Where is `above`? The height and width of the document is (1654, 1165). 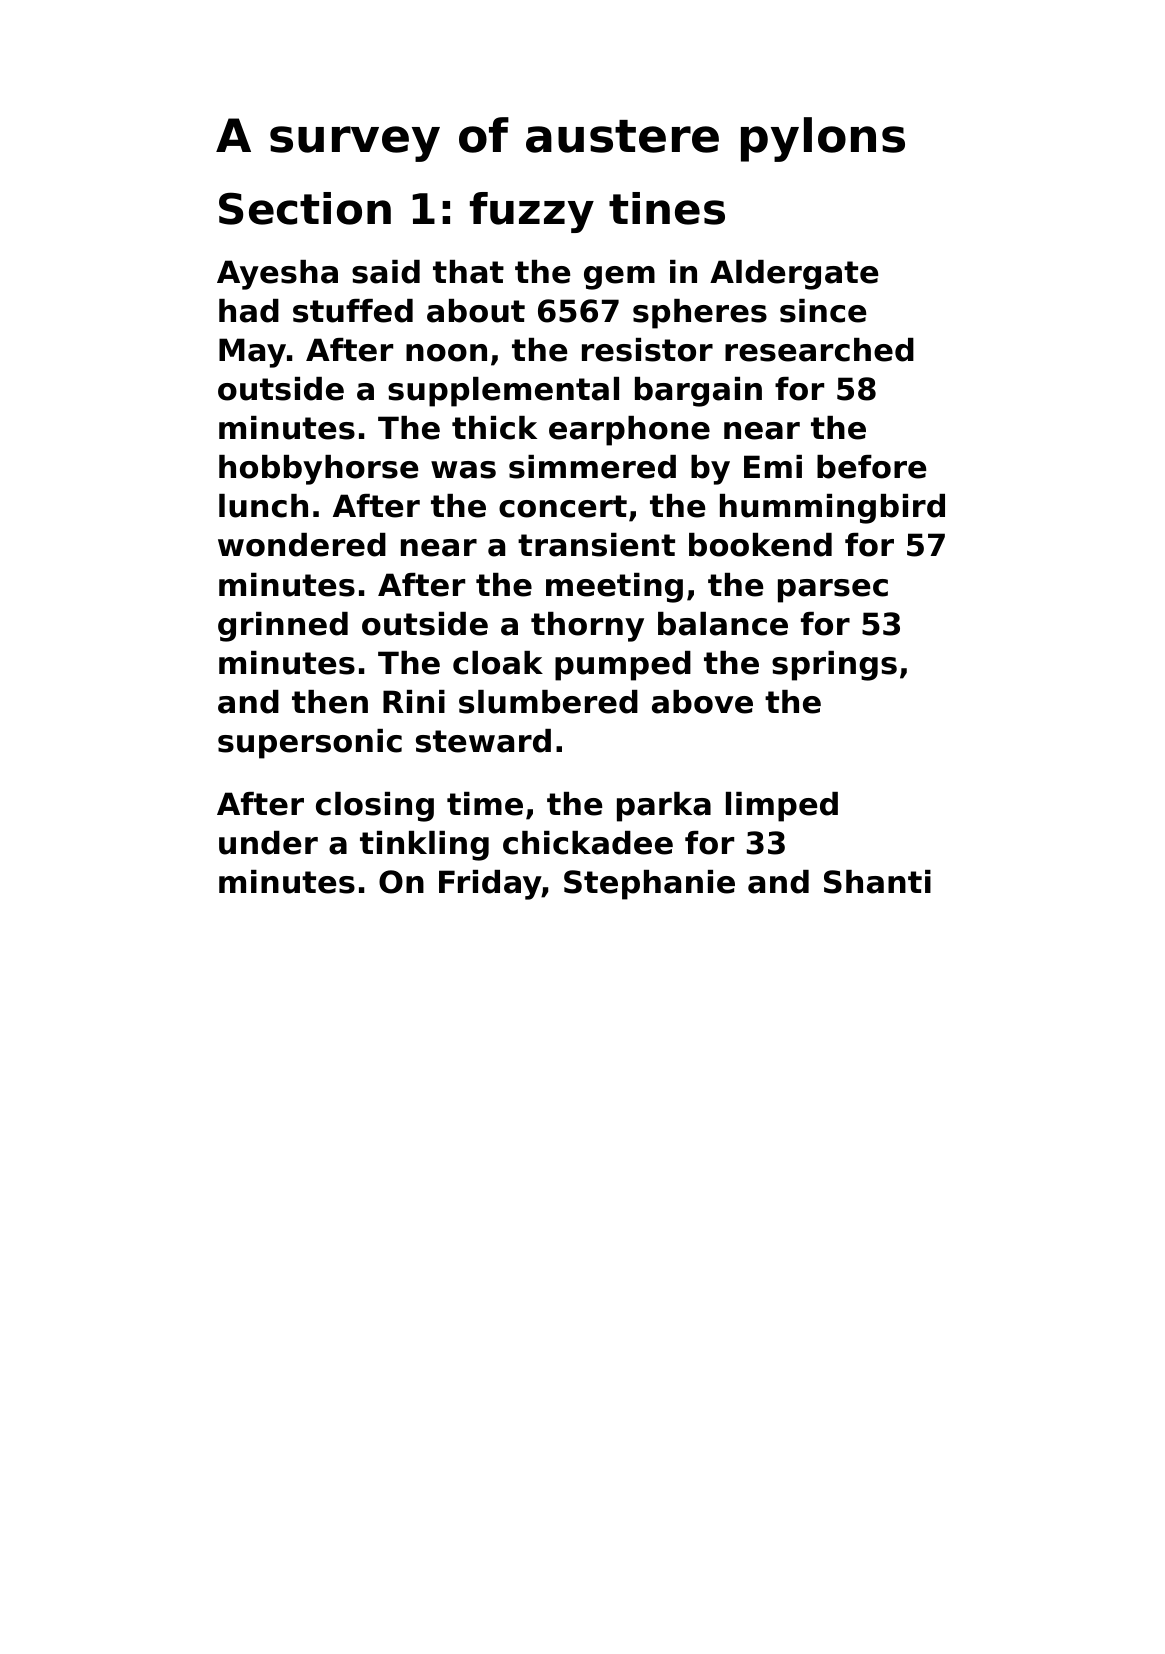
above is located at coordinates (702, 702).
